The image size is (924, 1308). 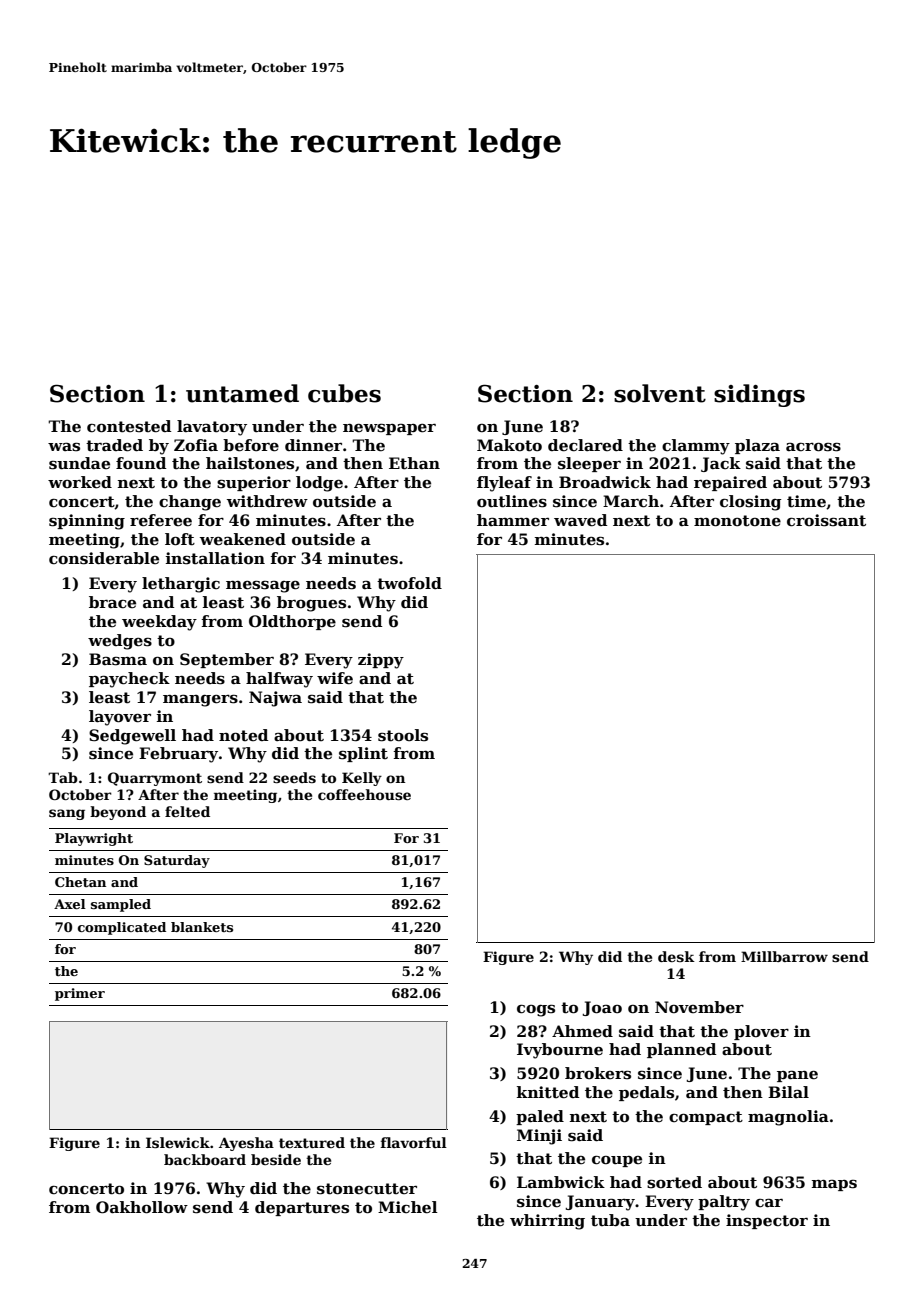 I want to click on sidings, so click(x=759, y=395).
